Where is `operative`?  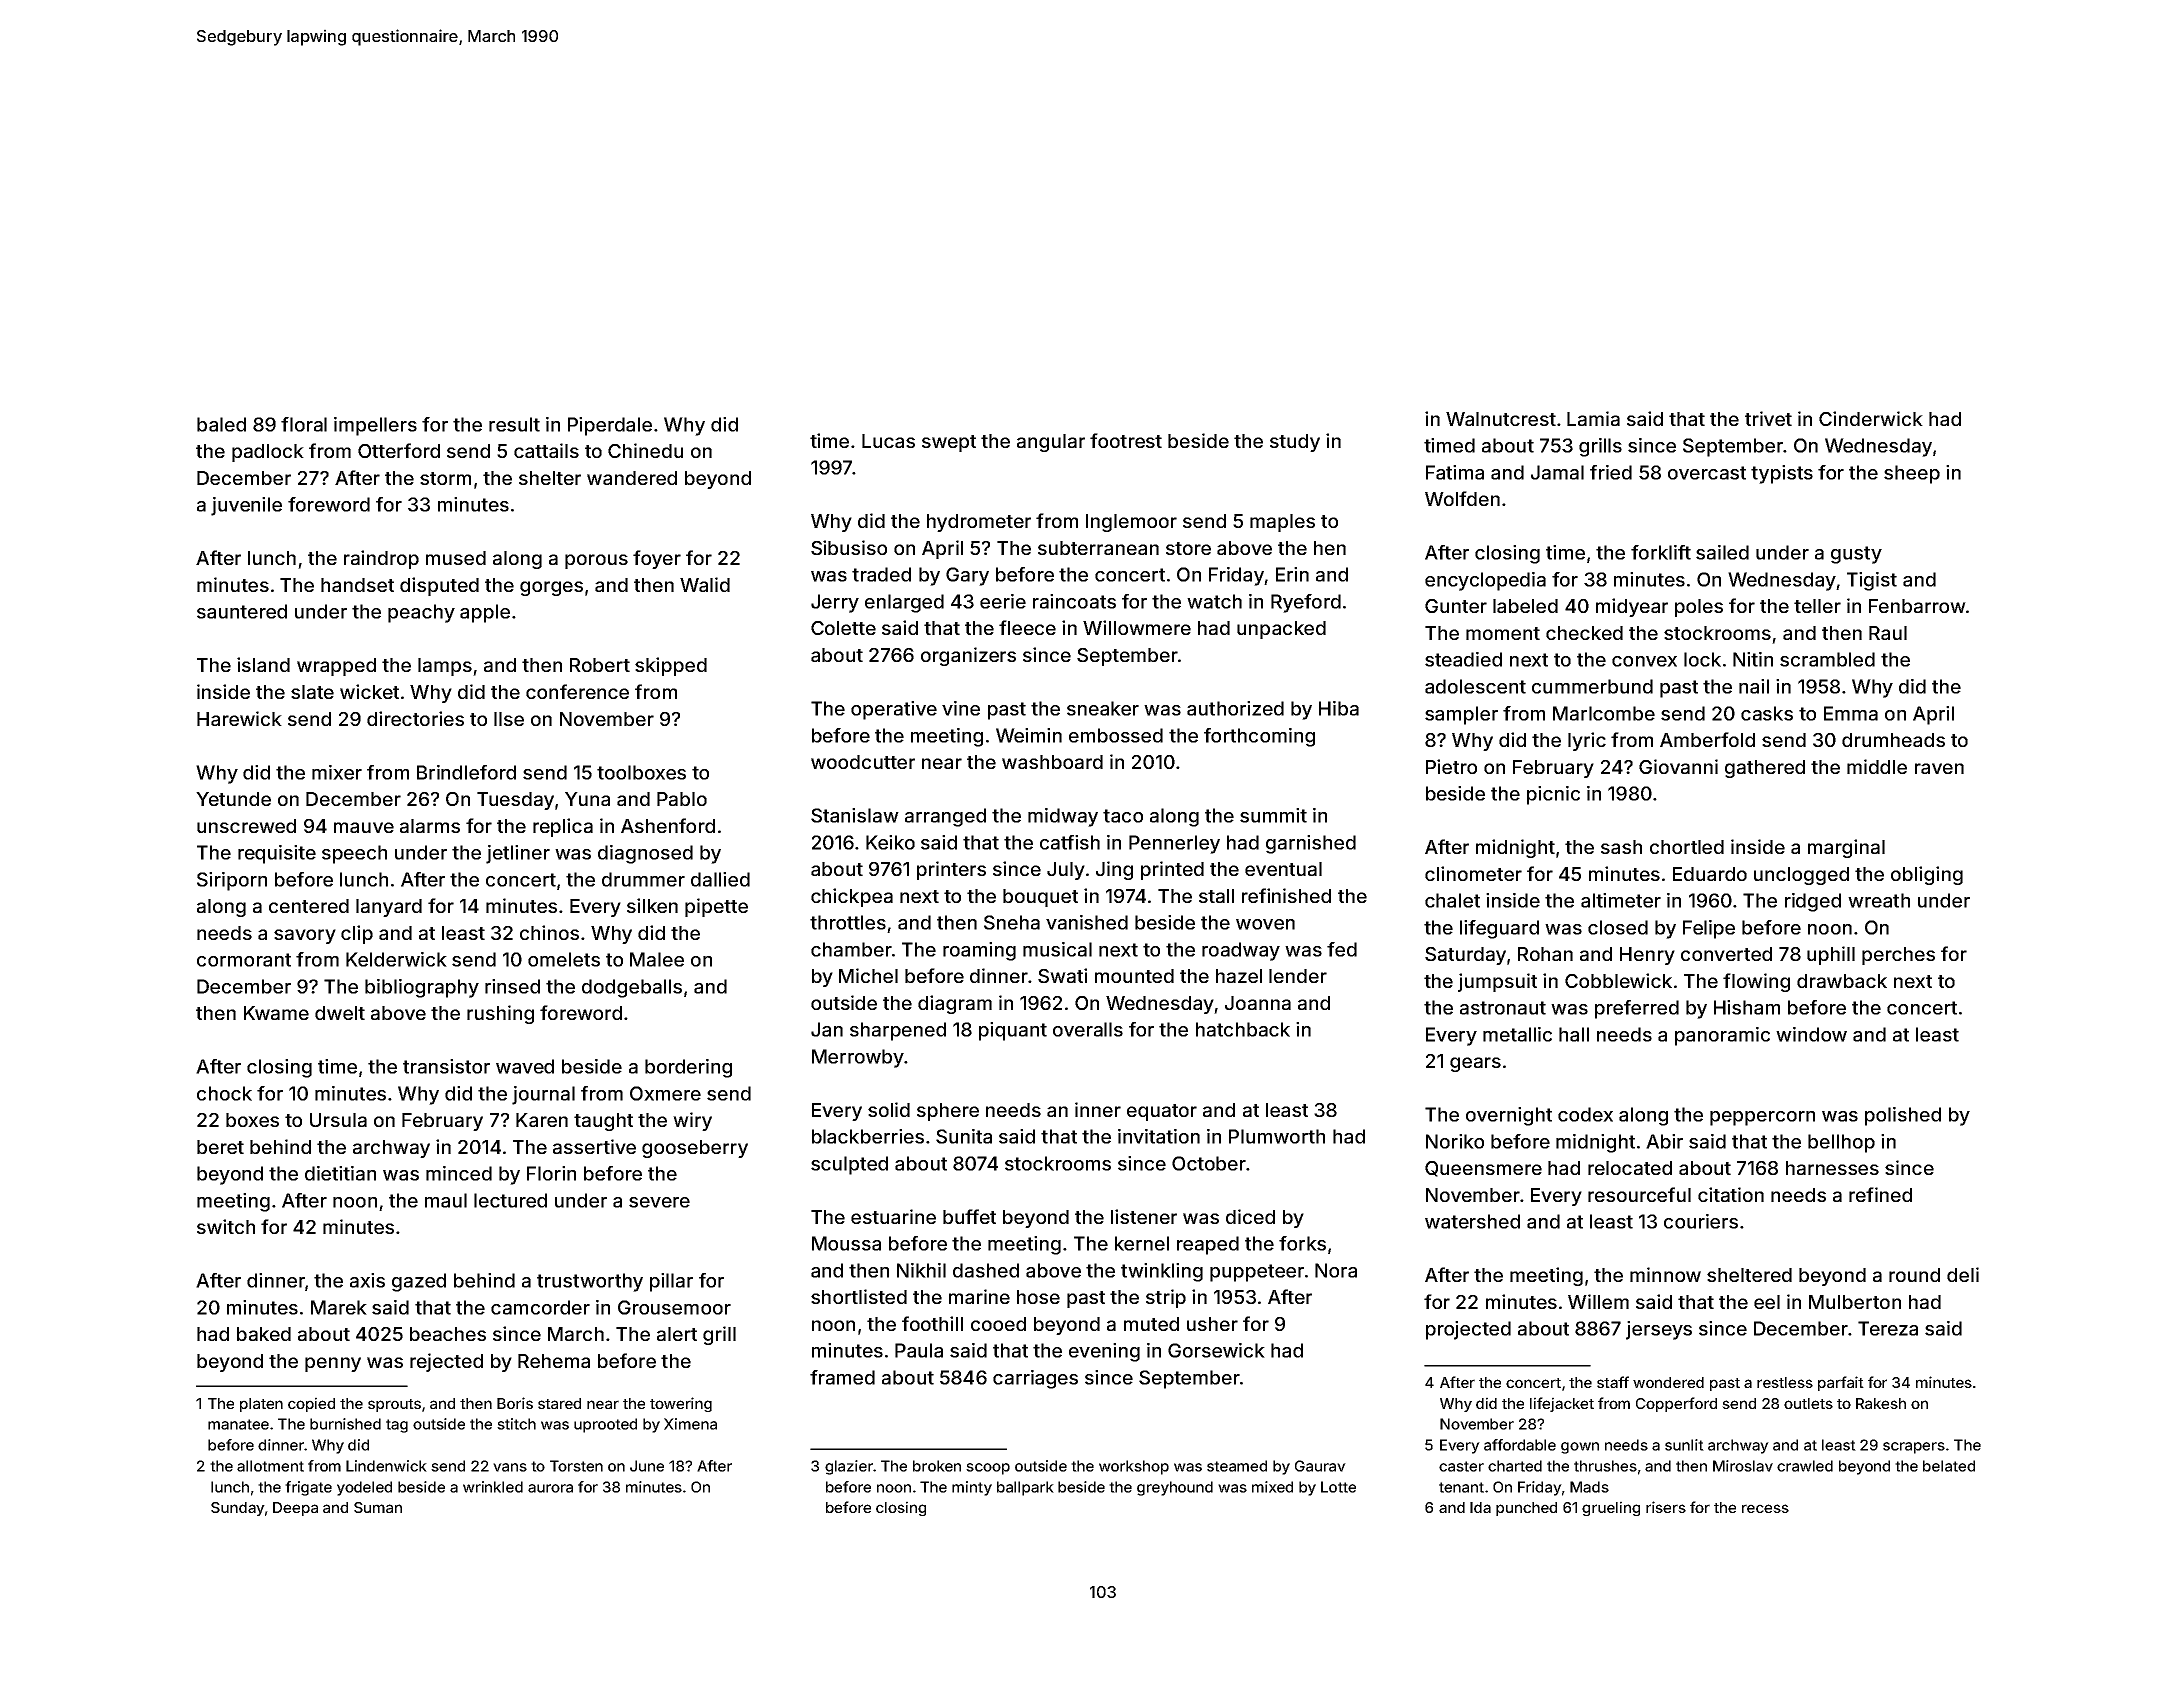 operative is located at coordinates (894, 710).
